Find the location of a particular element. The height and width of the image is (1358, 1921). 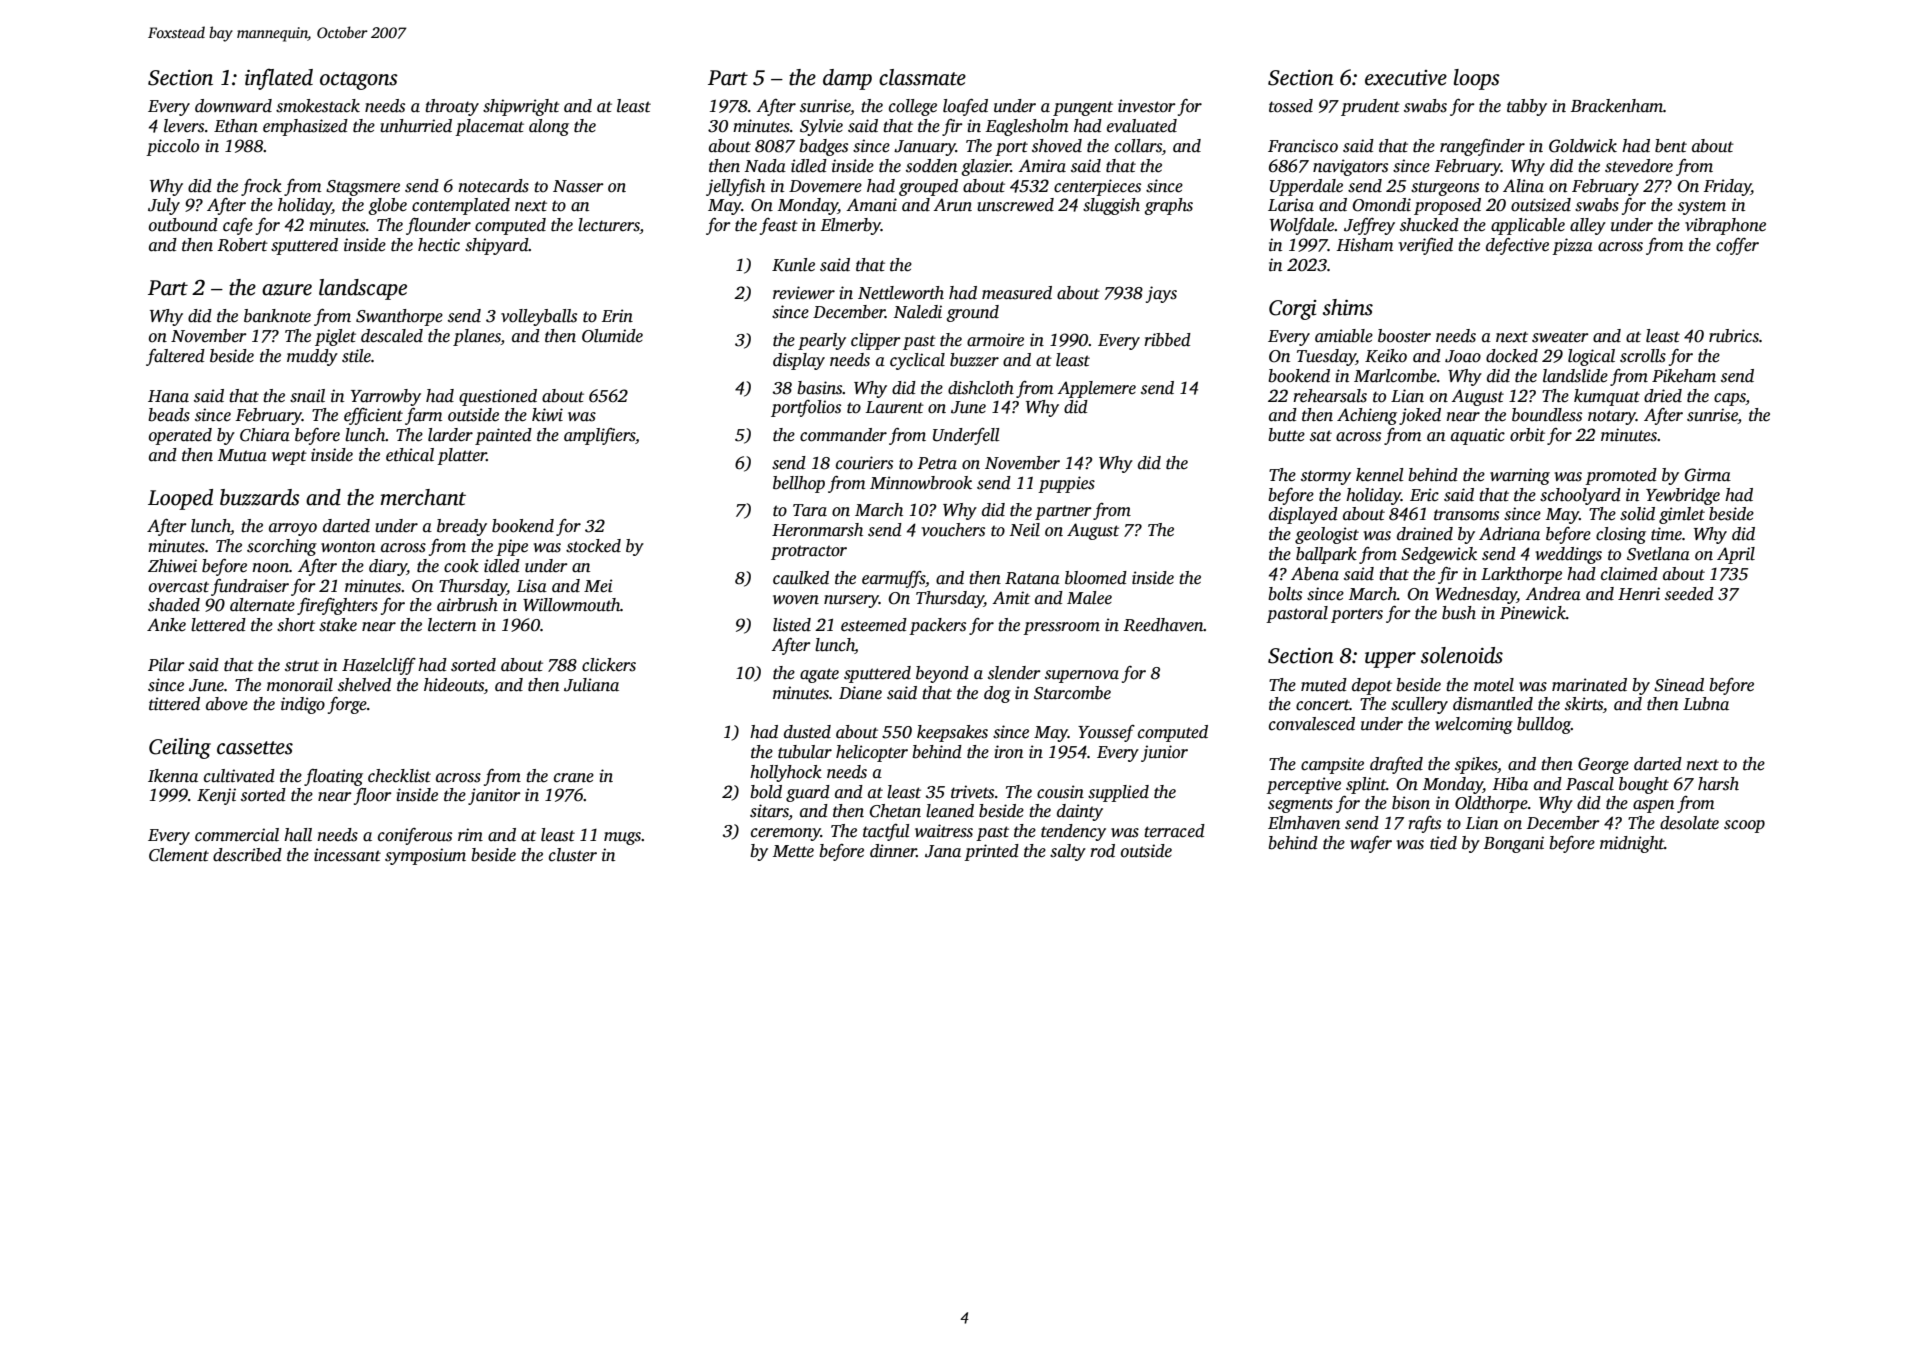

cluster is located at coordinates (573, 855).
